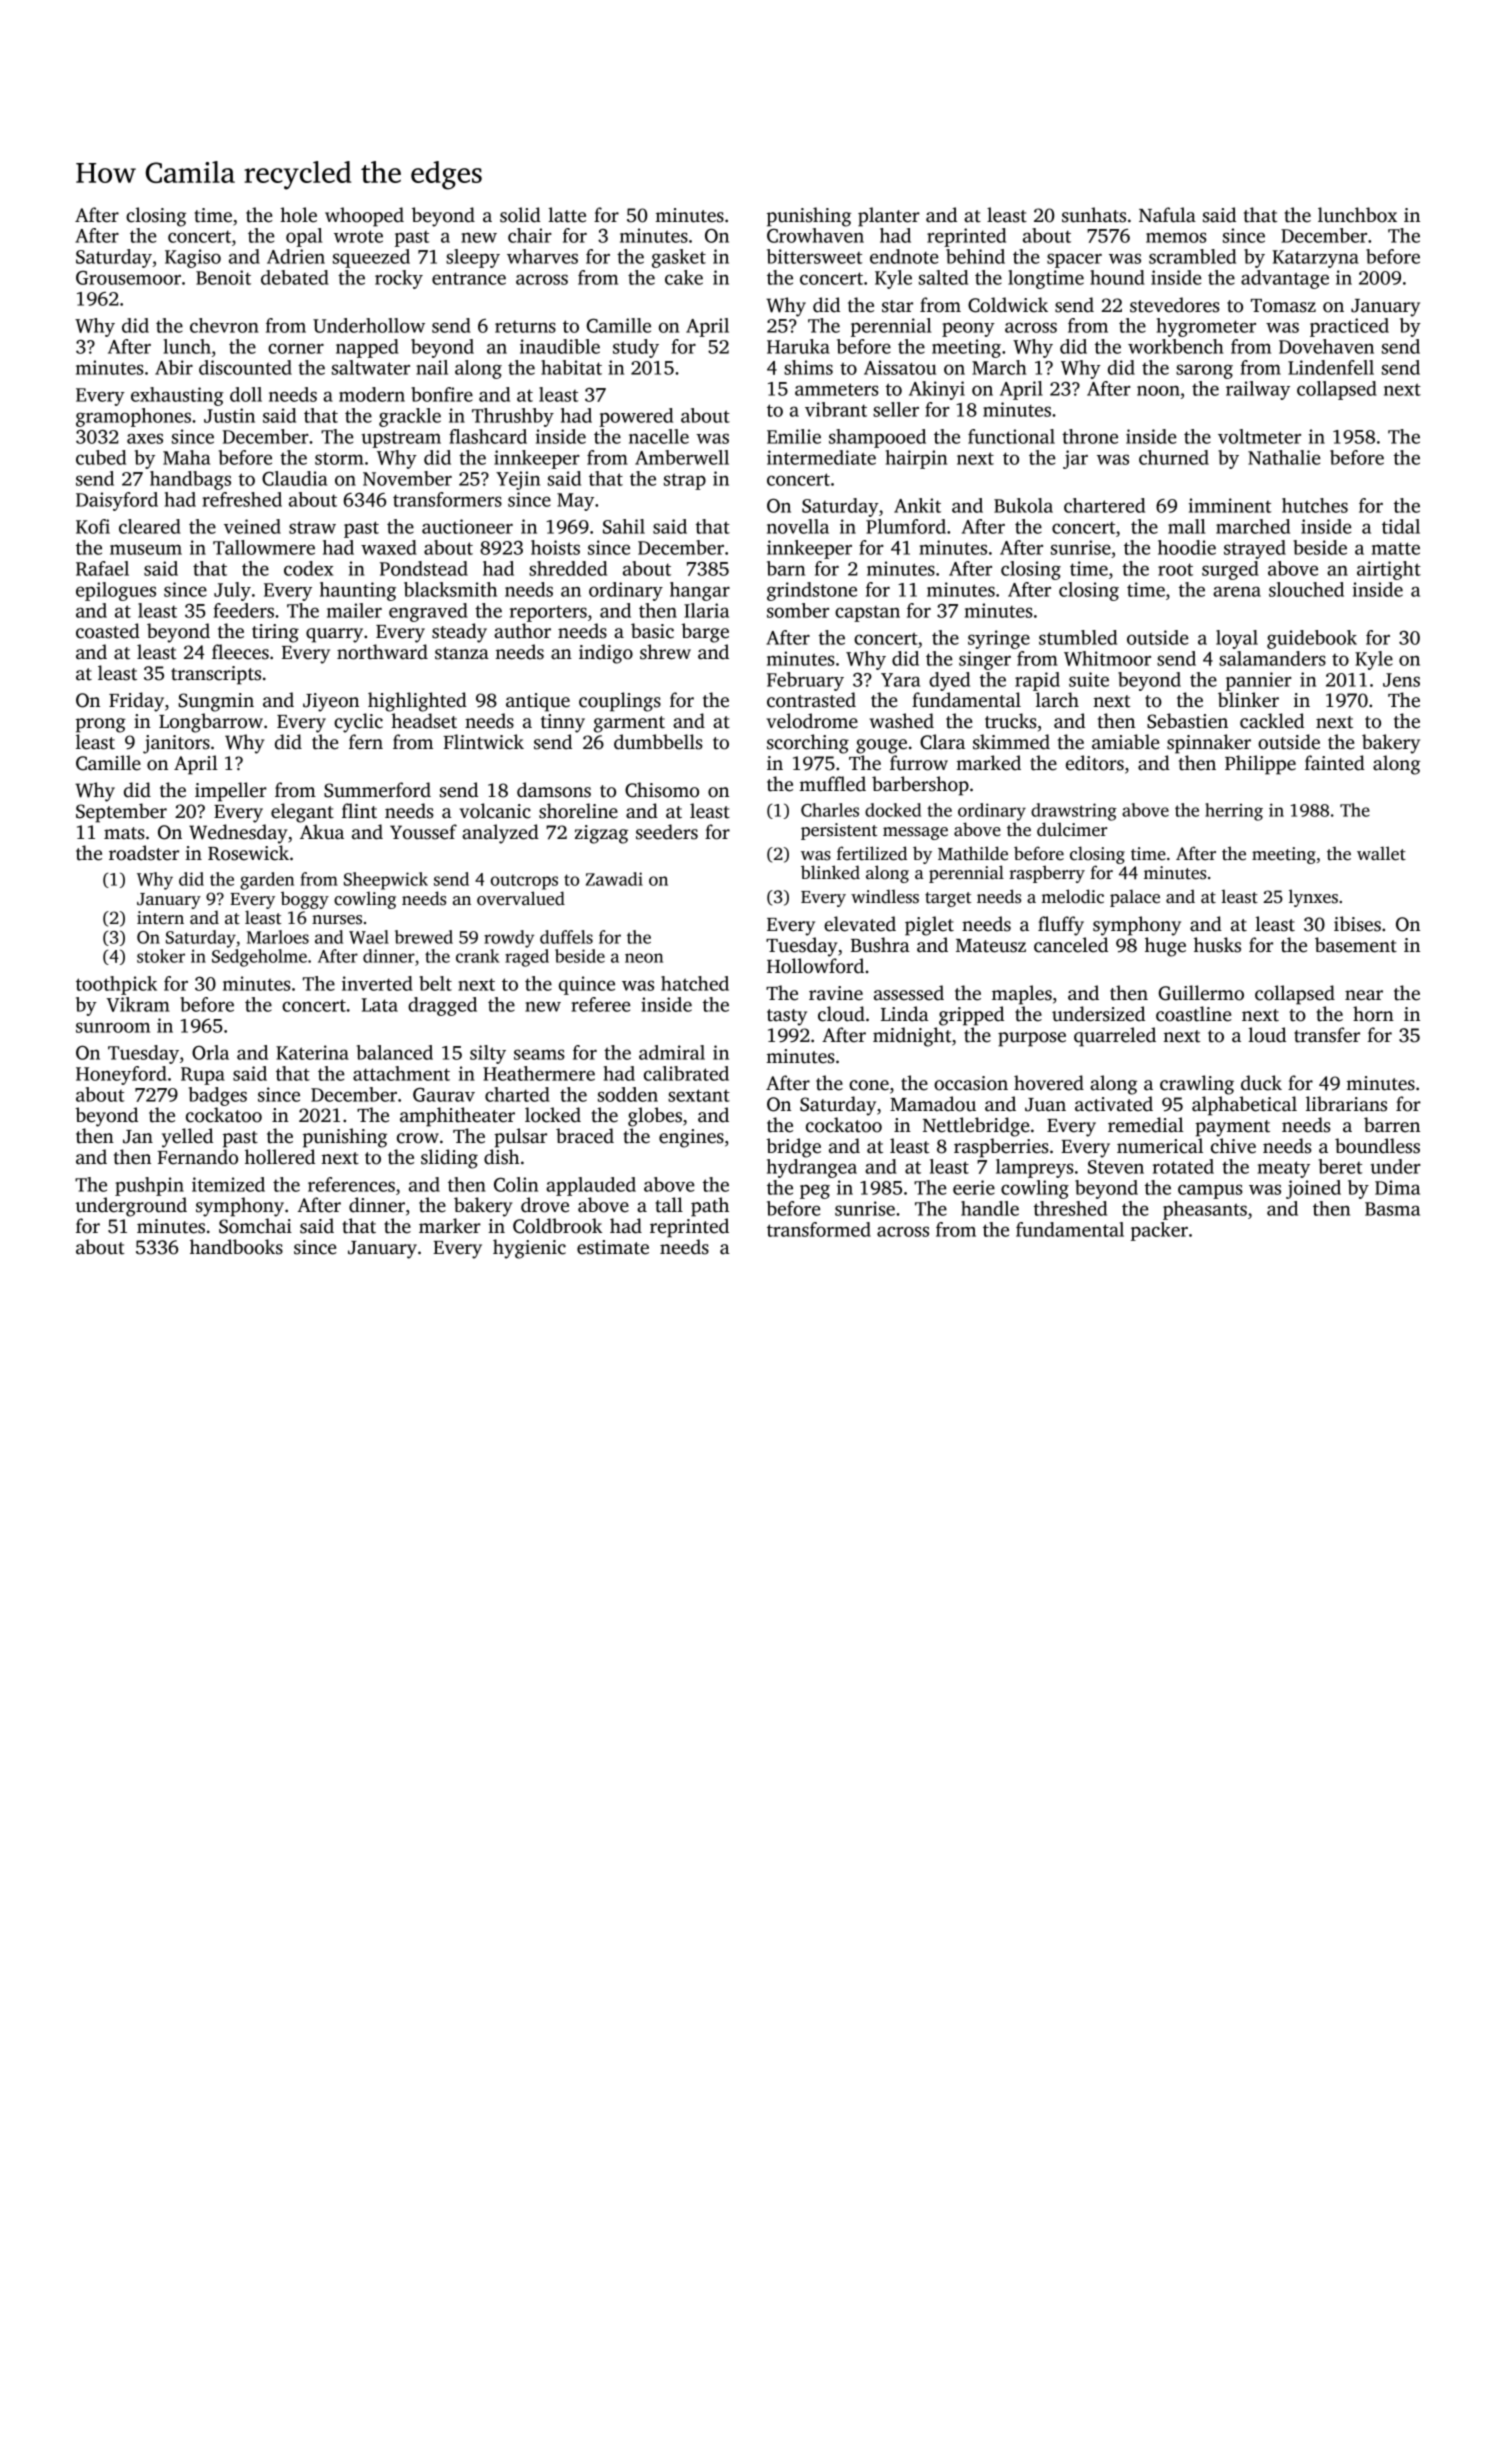 This screenshot has width=1496, height=2464. What do you see at coordinates (591, 1186) in the screenshot?
I see `applauded` at bounding box center [591, 1186].
